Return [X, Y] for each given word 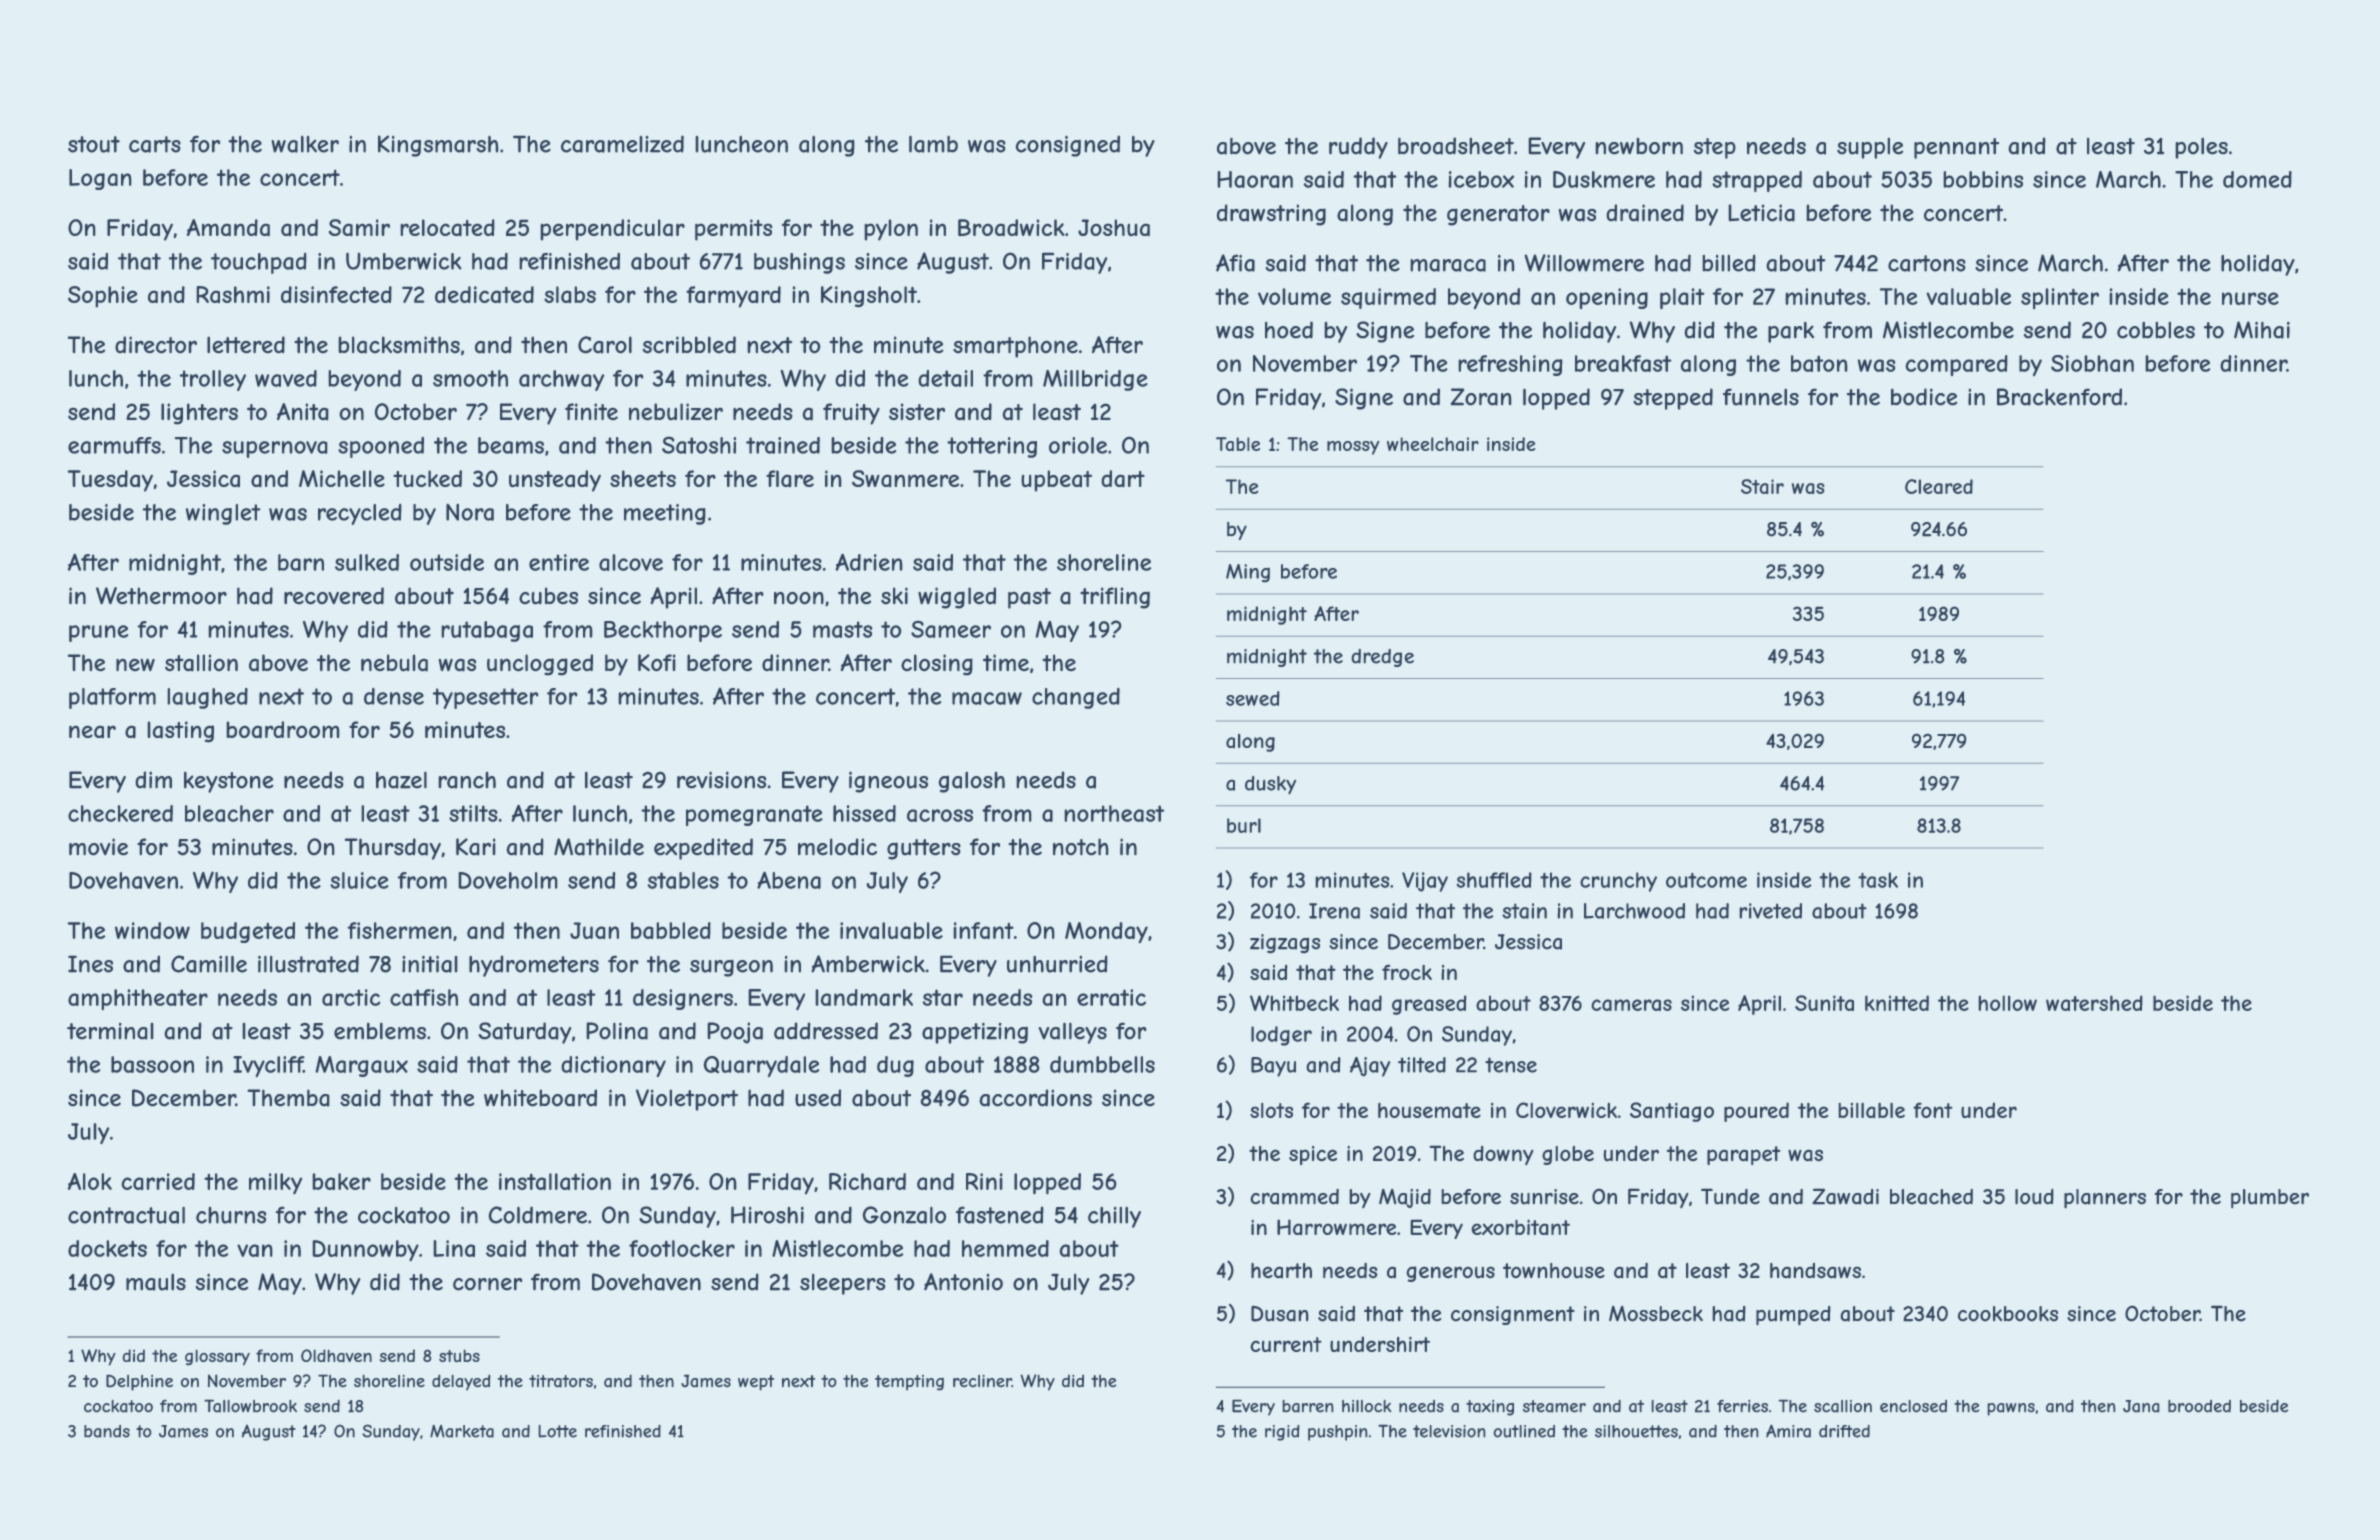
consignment [1513, 1315]
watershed [2094, 1003]
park [1791, 332]
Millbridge [1095, 380]
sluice [359, 880]
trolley [212, 380]
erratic [1111, 997]
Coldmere [537, 1215]
